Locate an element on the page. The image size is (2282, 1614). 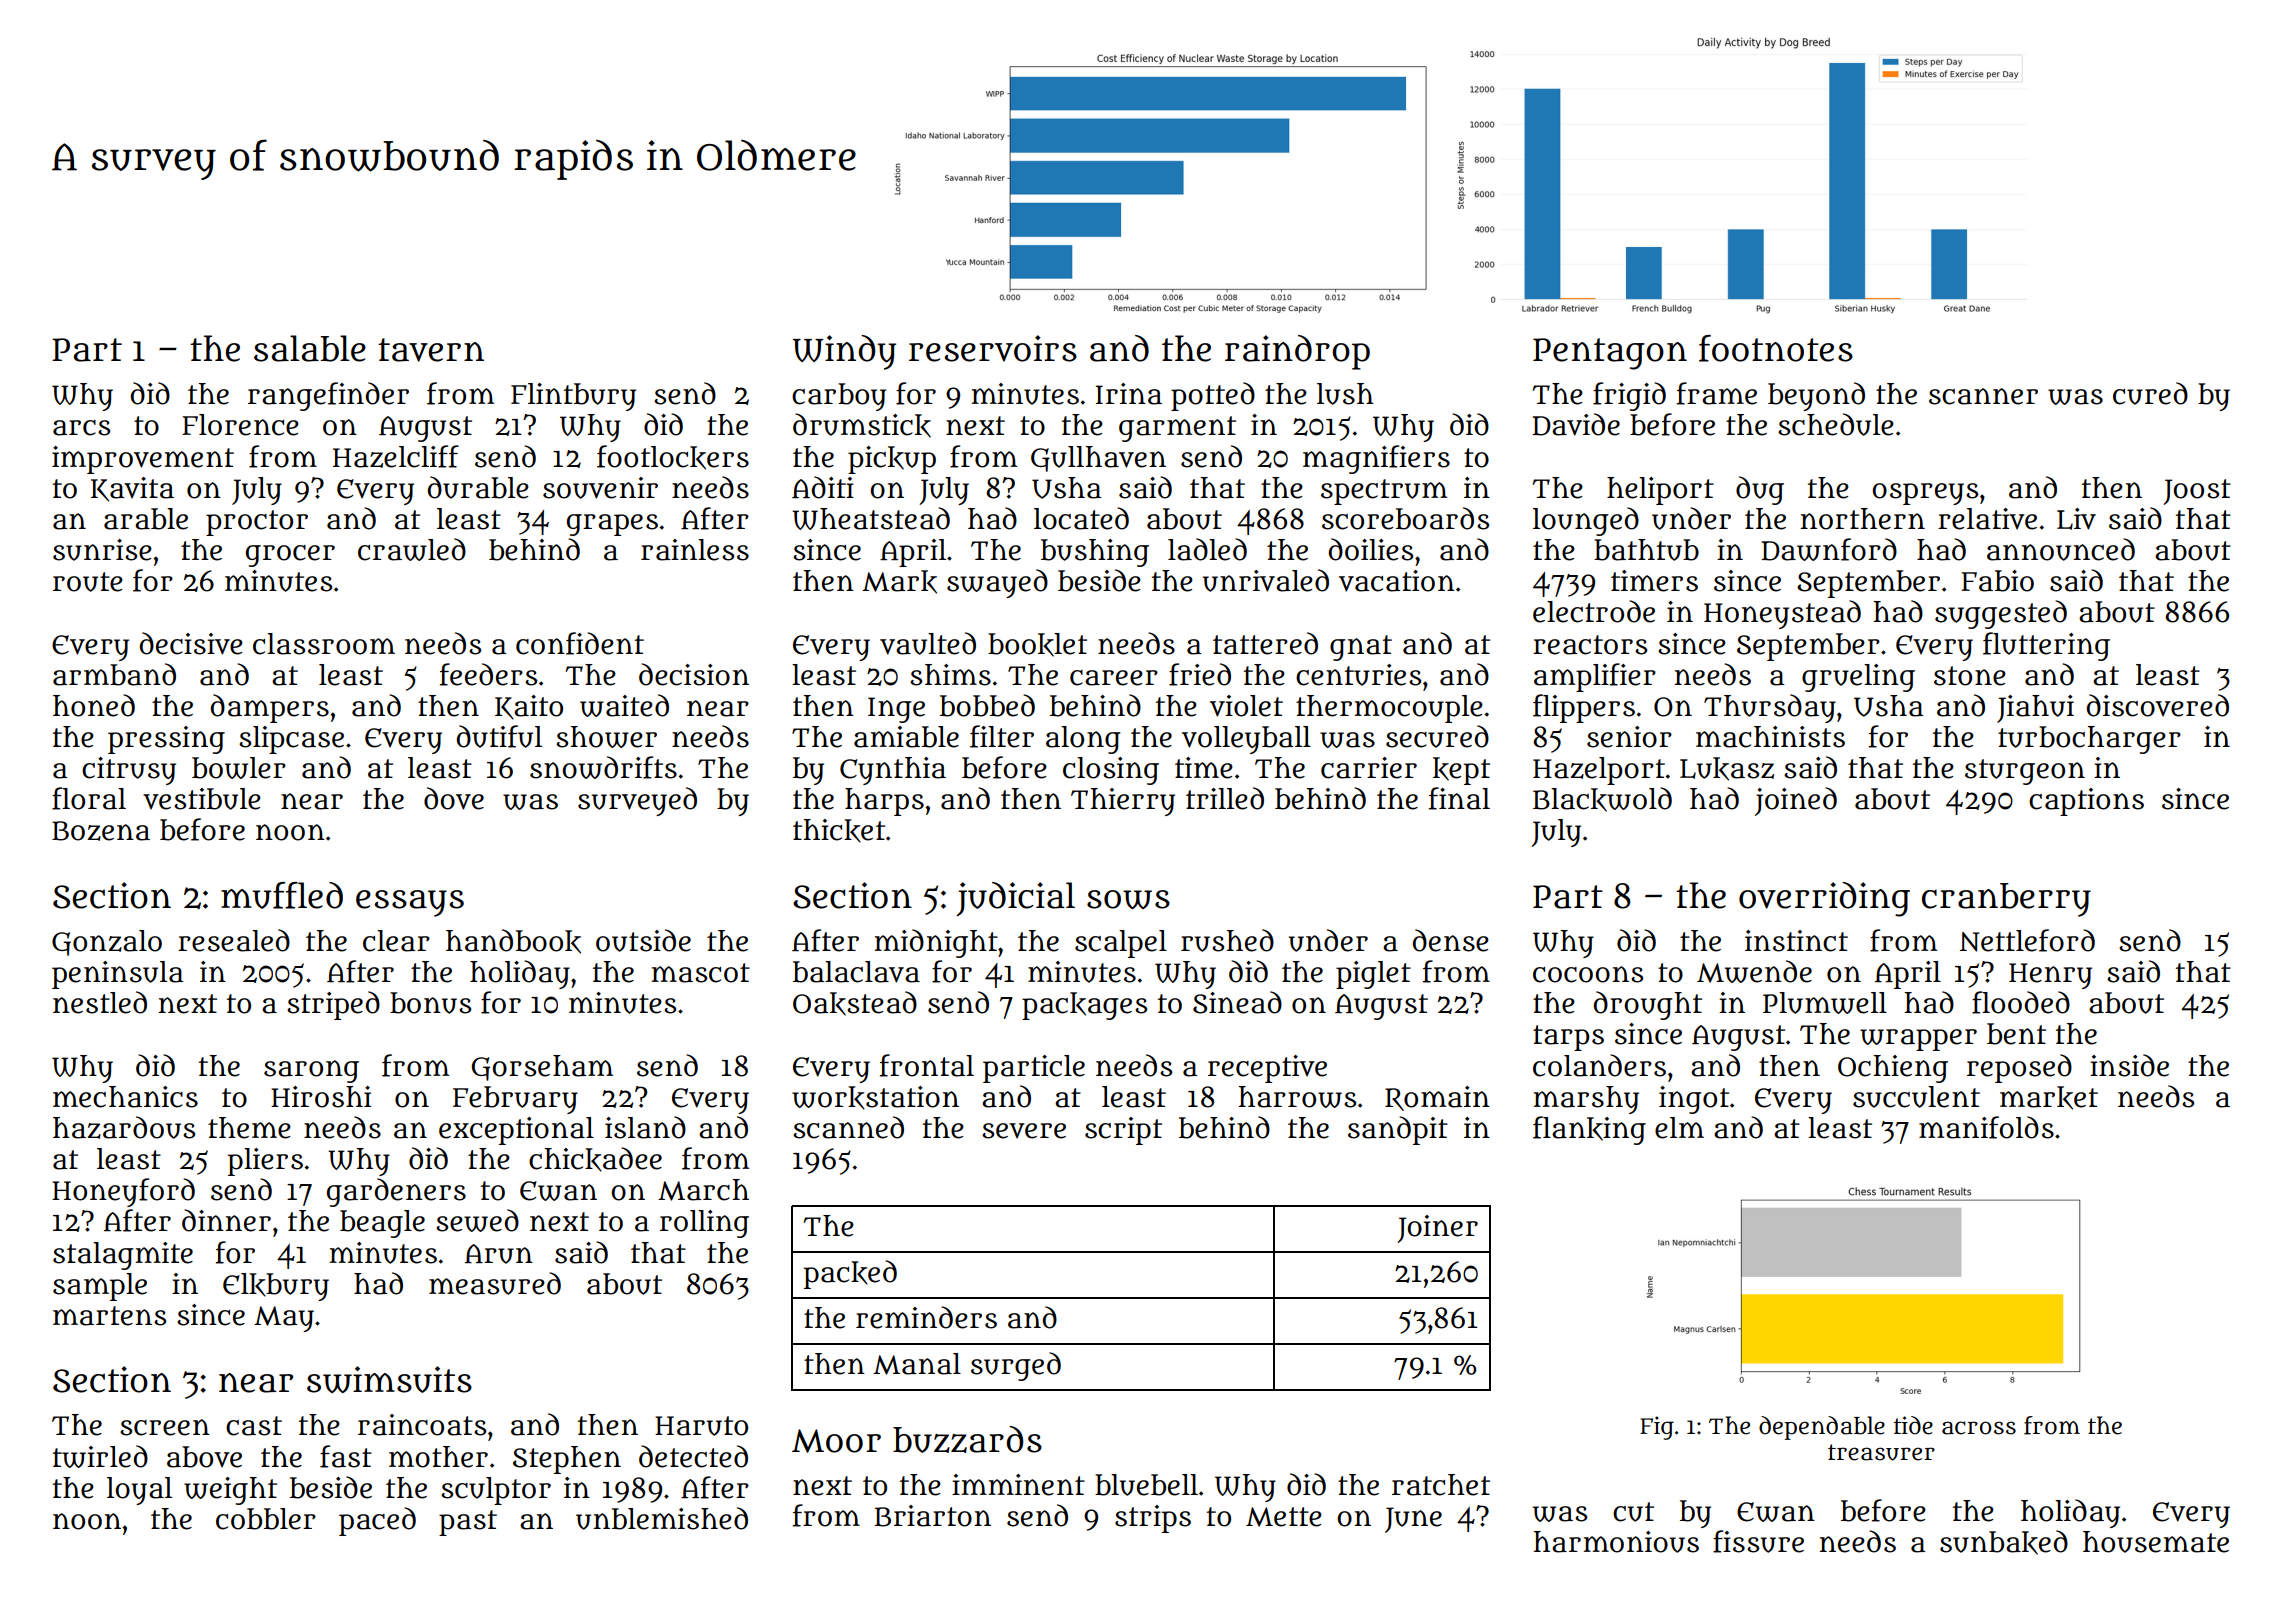
garment is located at coordinates (1177, 429).
